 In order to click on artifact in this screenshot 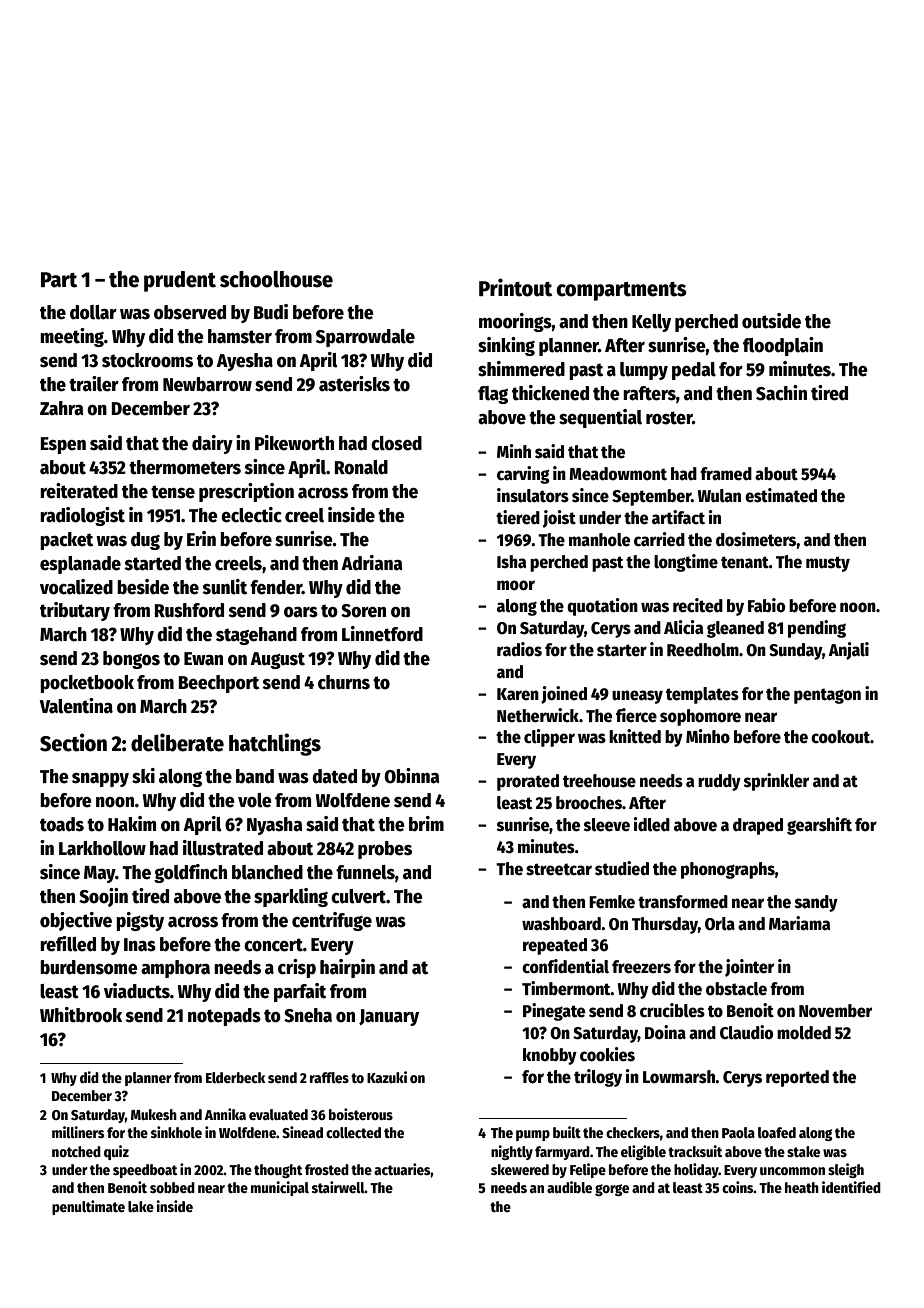, I will do `click(678, 517)`.
